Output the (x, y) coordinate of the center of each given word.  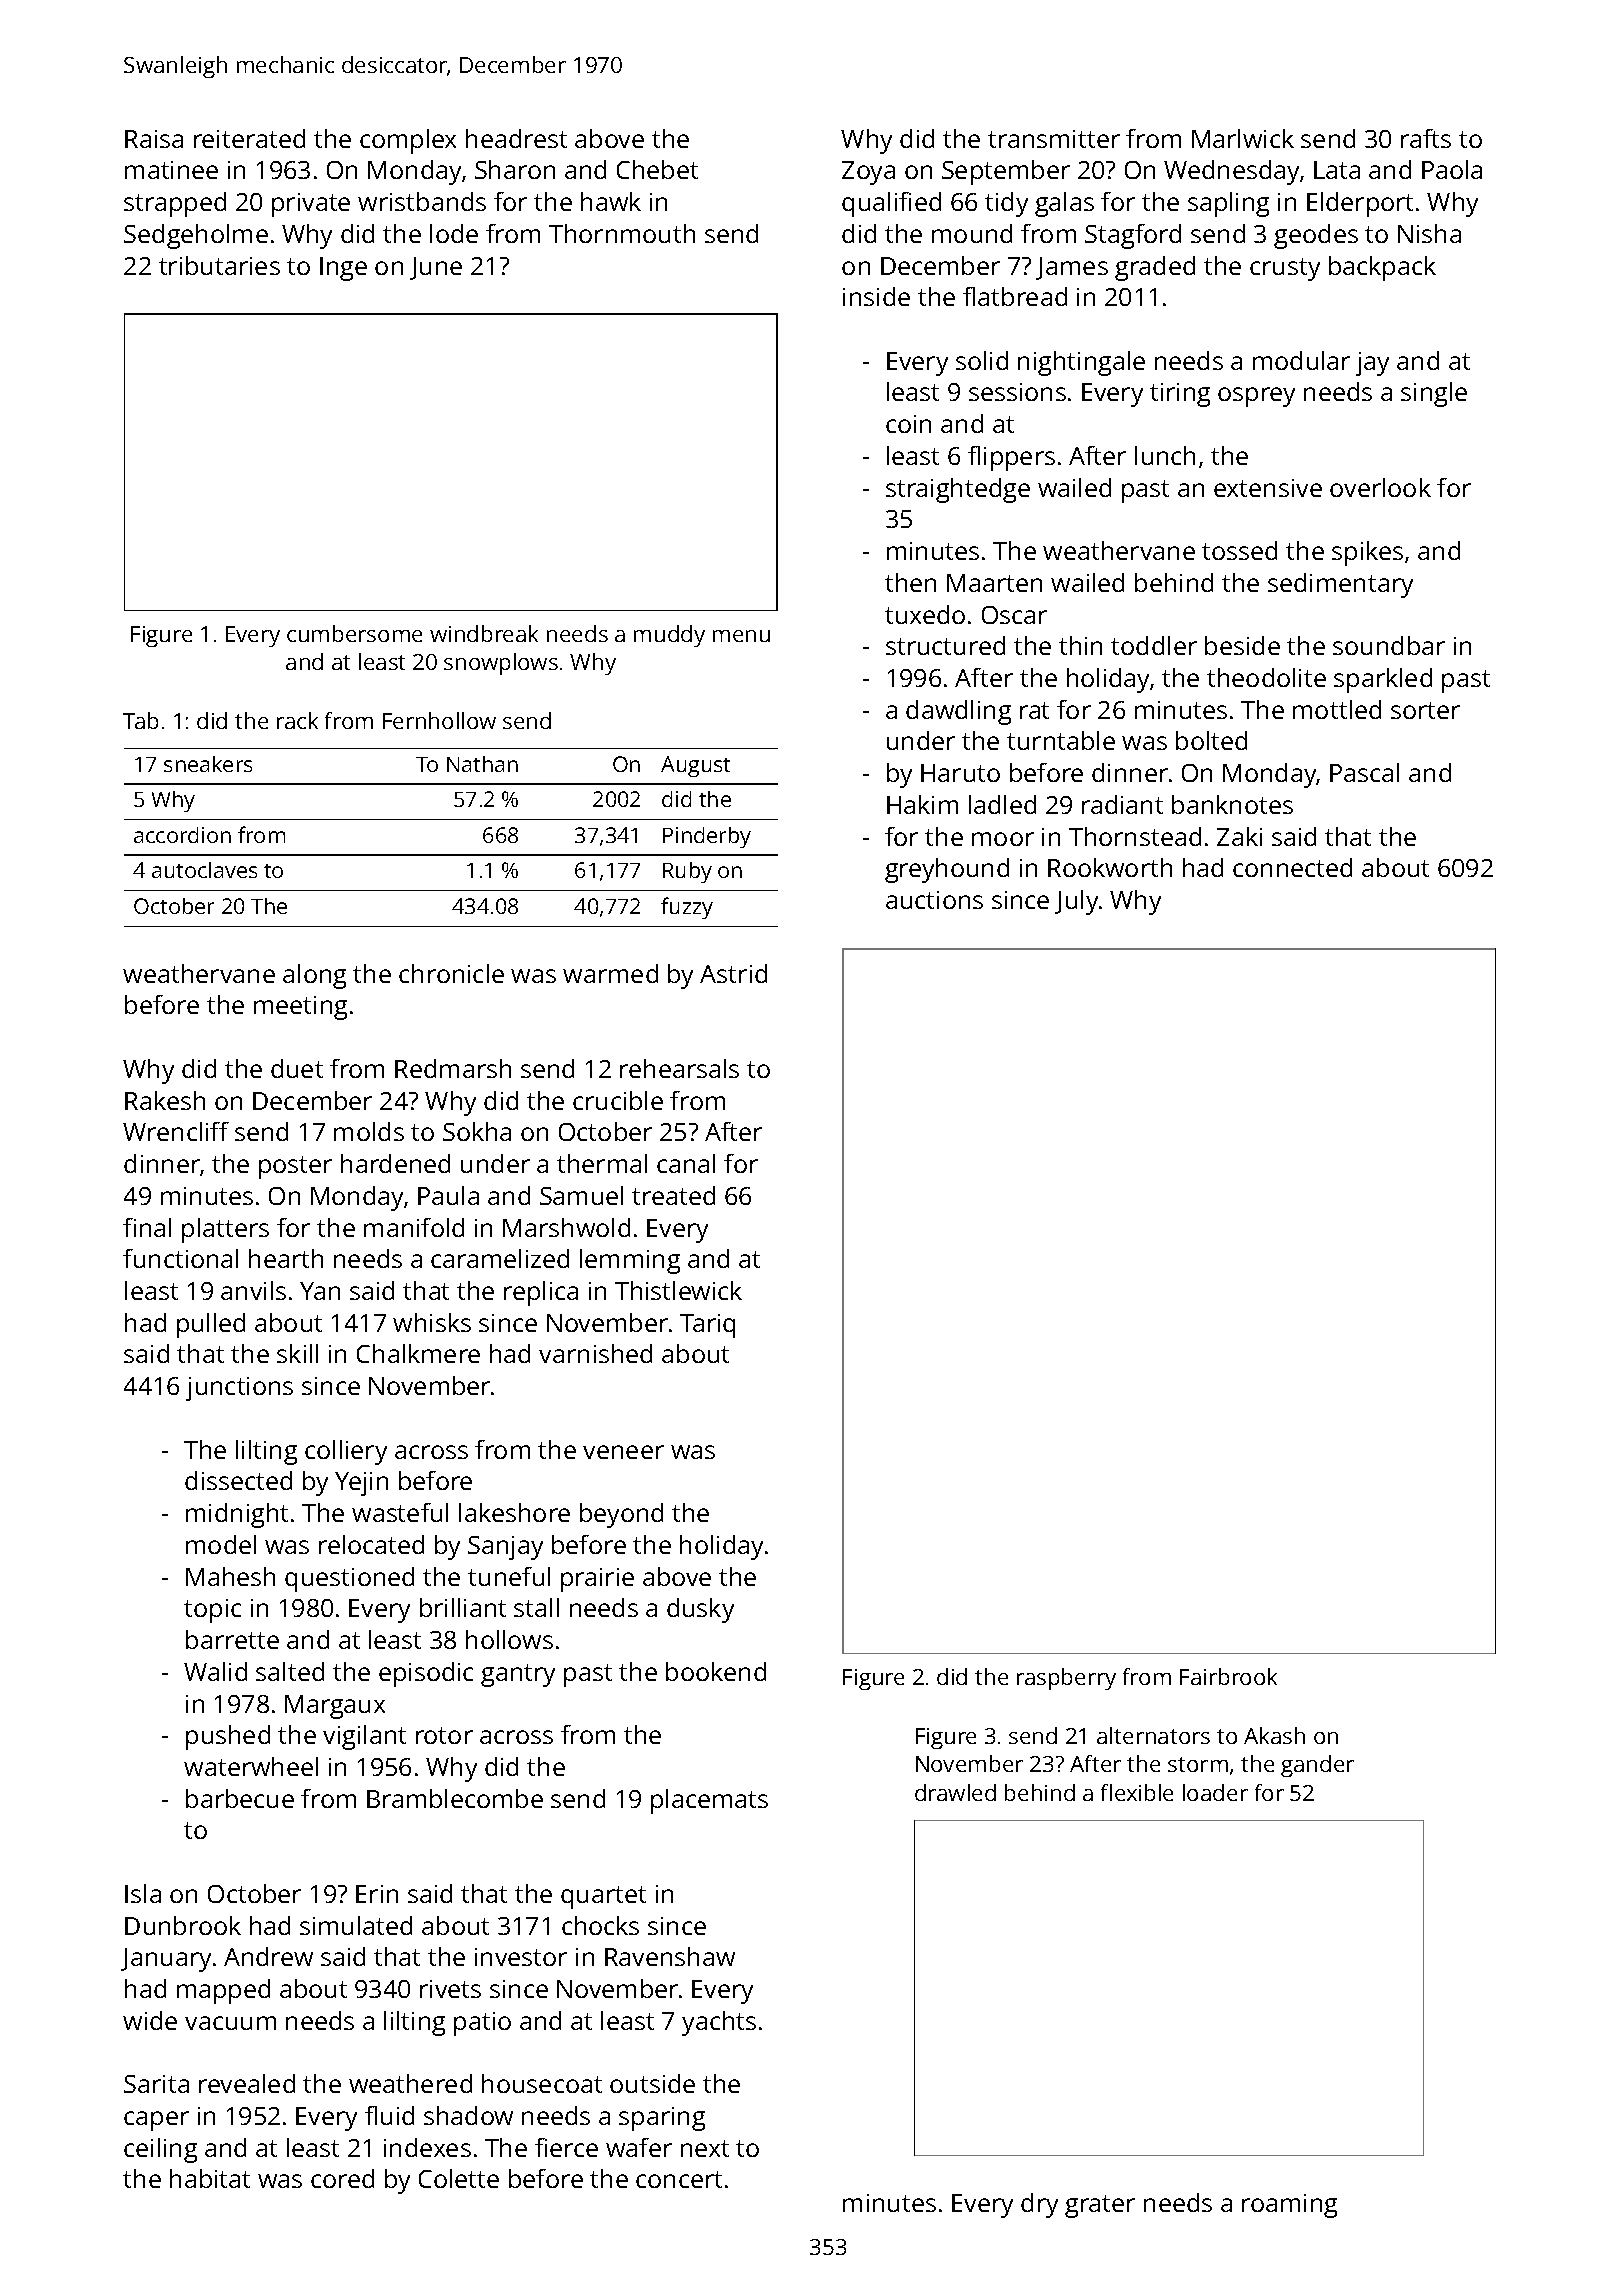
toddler (1154, 645)
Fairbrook (1228, 1676)
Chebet (657, 169)
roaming (1289, 2206)
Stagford (1133, 236)
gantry (518, 1675)
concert (679, 2179)
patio (482, 2024)
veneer (623, 1452)
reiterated (249, 138)
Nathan (482, 764)
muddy (669, 636)
